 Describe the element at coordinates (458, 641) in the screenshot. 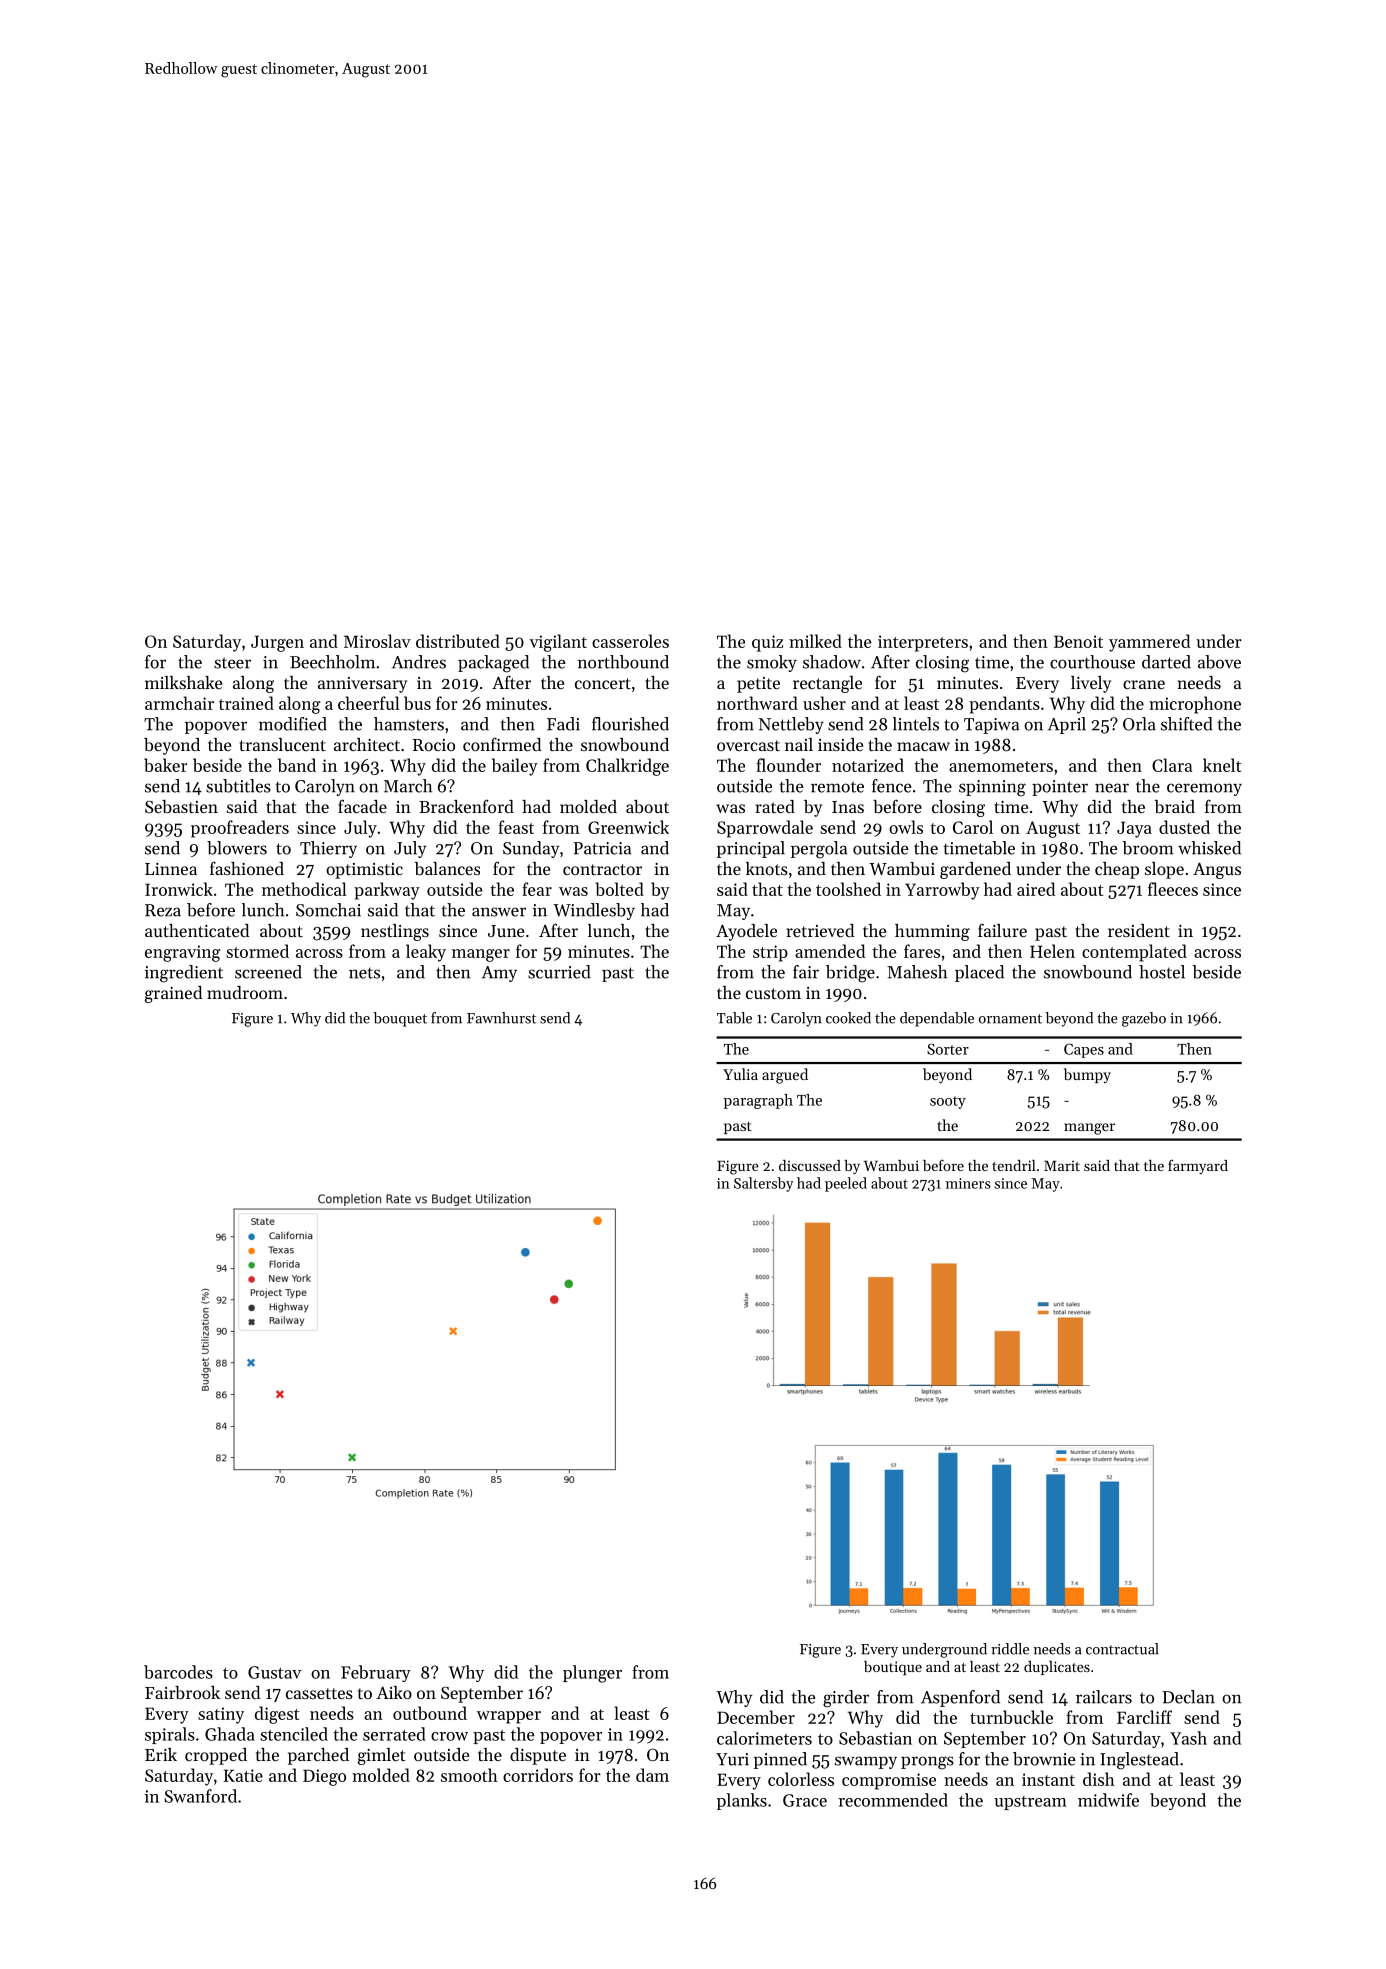

I see `distributed` at that location.
